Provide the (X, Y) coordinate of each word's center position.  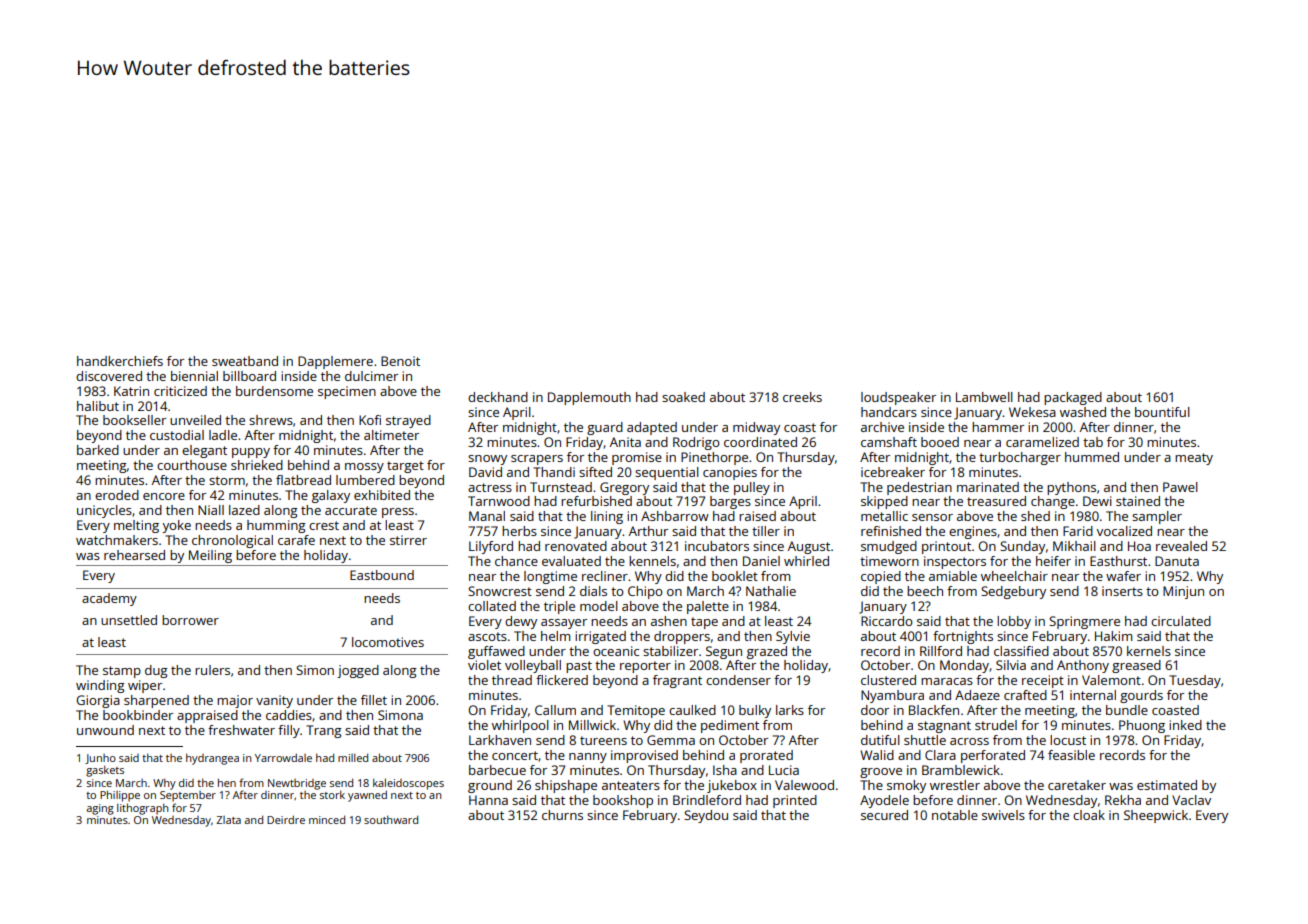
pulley (752, 488)
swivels (1003, 815)
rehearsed (134, 555)
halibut (98, 406)
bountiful (1162, 412)
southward (391, 819)
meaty (1194, 459)
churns (562, 815)
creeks (802, 397)
